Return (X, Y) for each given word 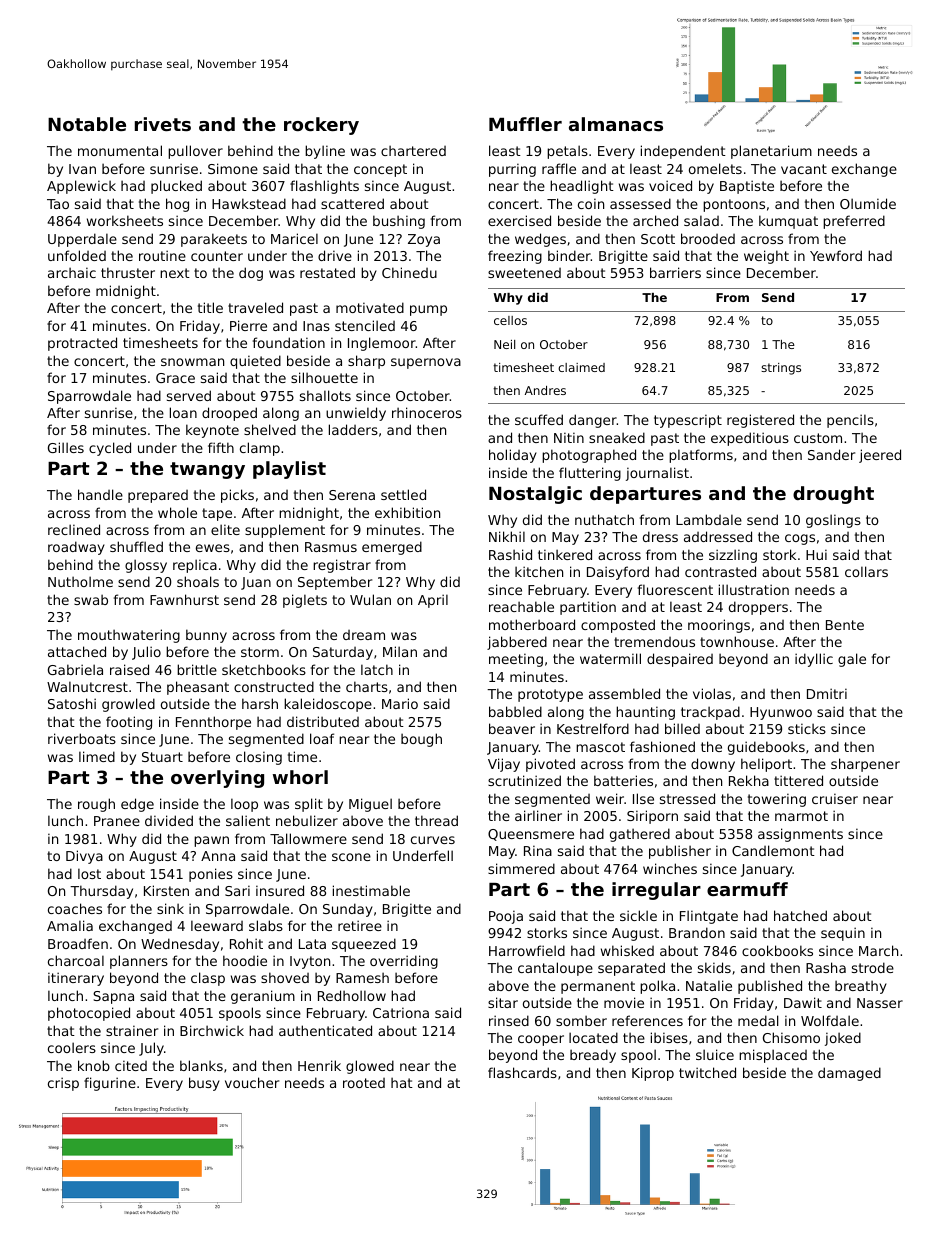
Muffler (525, 124)
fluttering (590, 474)
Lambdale (709, 519)
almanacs (616, 124)
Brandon (697, 932)
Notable (87, 124)
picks (237, 496)
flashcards (522, 1072)
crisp (63, 1084)
